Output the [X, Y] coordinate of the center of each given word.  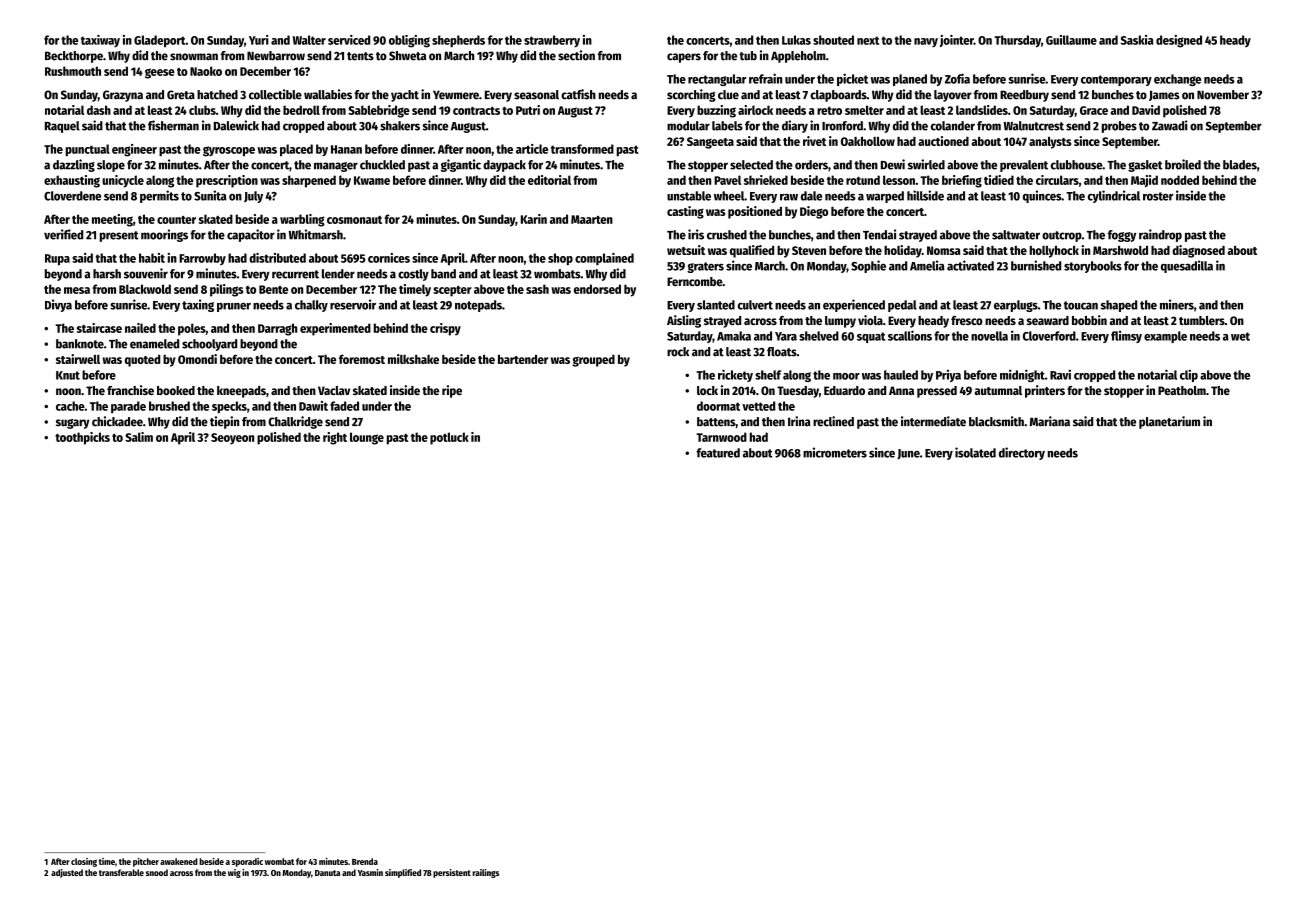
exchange [1177, 80]
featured [718, 453]
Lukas [796, 40]
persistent [452, 873]
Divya [58, 305]
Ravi [1060, 374]
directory [1022, 453]
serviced [349, 40]
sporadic [247, 862]
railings [485, 873]
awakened [179, 861]
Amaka [734, 336]
